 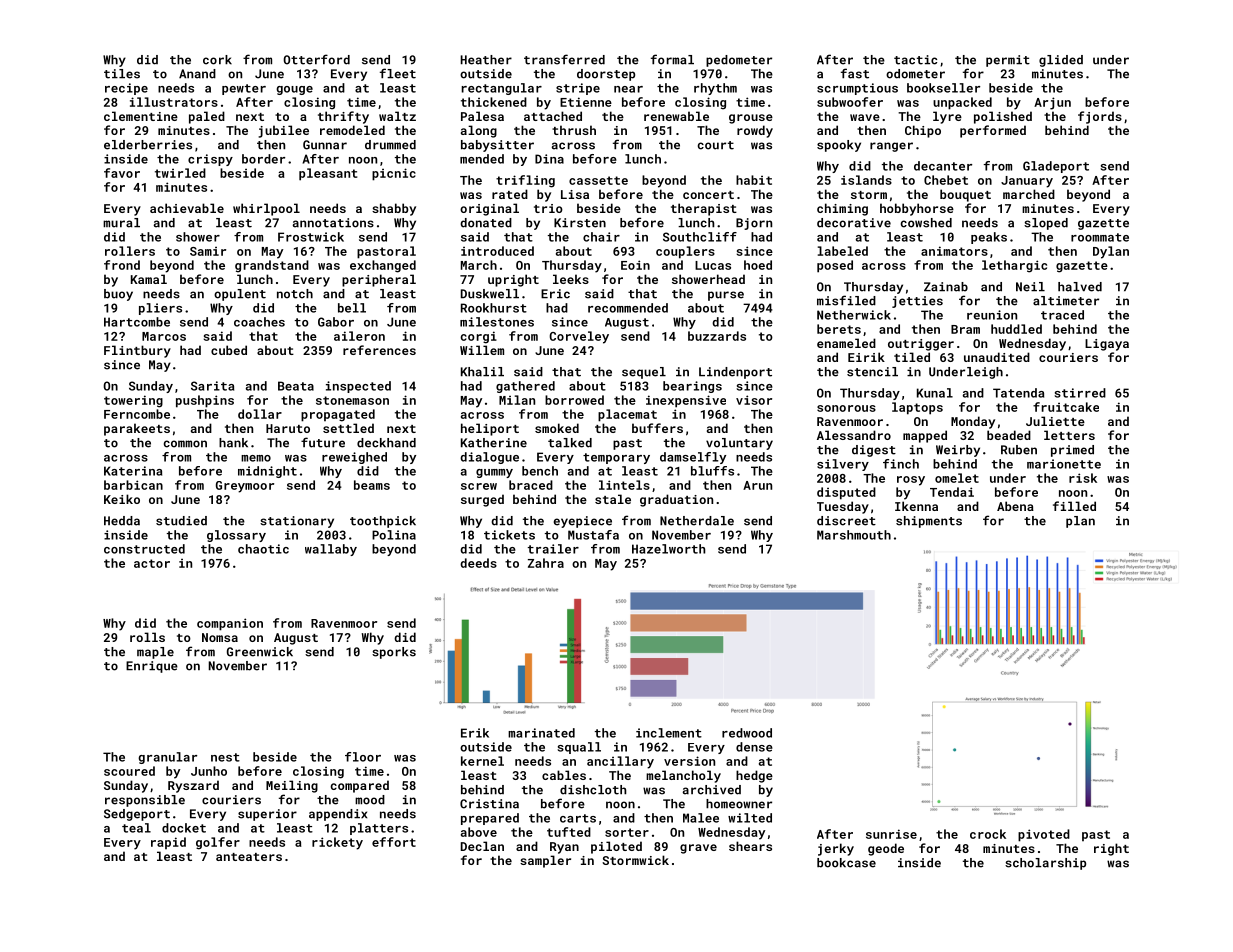 I want to click on roommate, so click(x=1100, y=237).
